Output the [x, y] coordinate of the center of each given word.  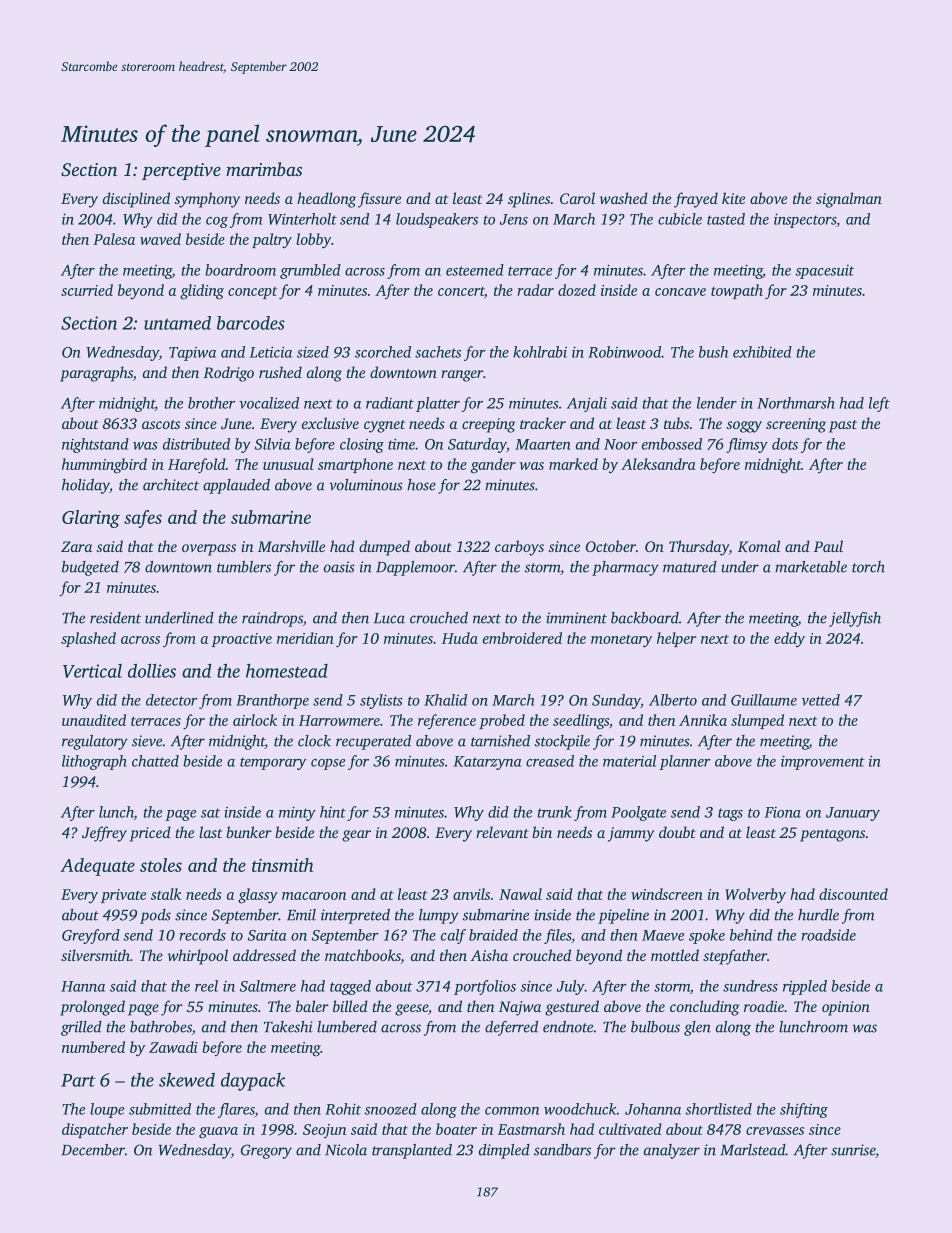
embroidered [522, 638]
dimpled [504, 1151]
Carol [577, 198]
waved [160, 239]
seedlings [581, 722]
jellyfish [855, 619]
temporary [273, 763]
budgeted [90, 568]
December [93, 1150]
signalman [849, 200]
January [853, 814]
